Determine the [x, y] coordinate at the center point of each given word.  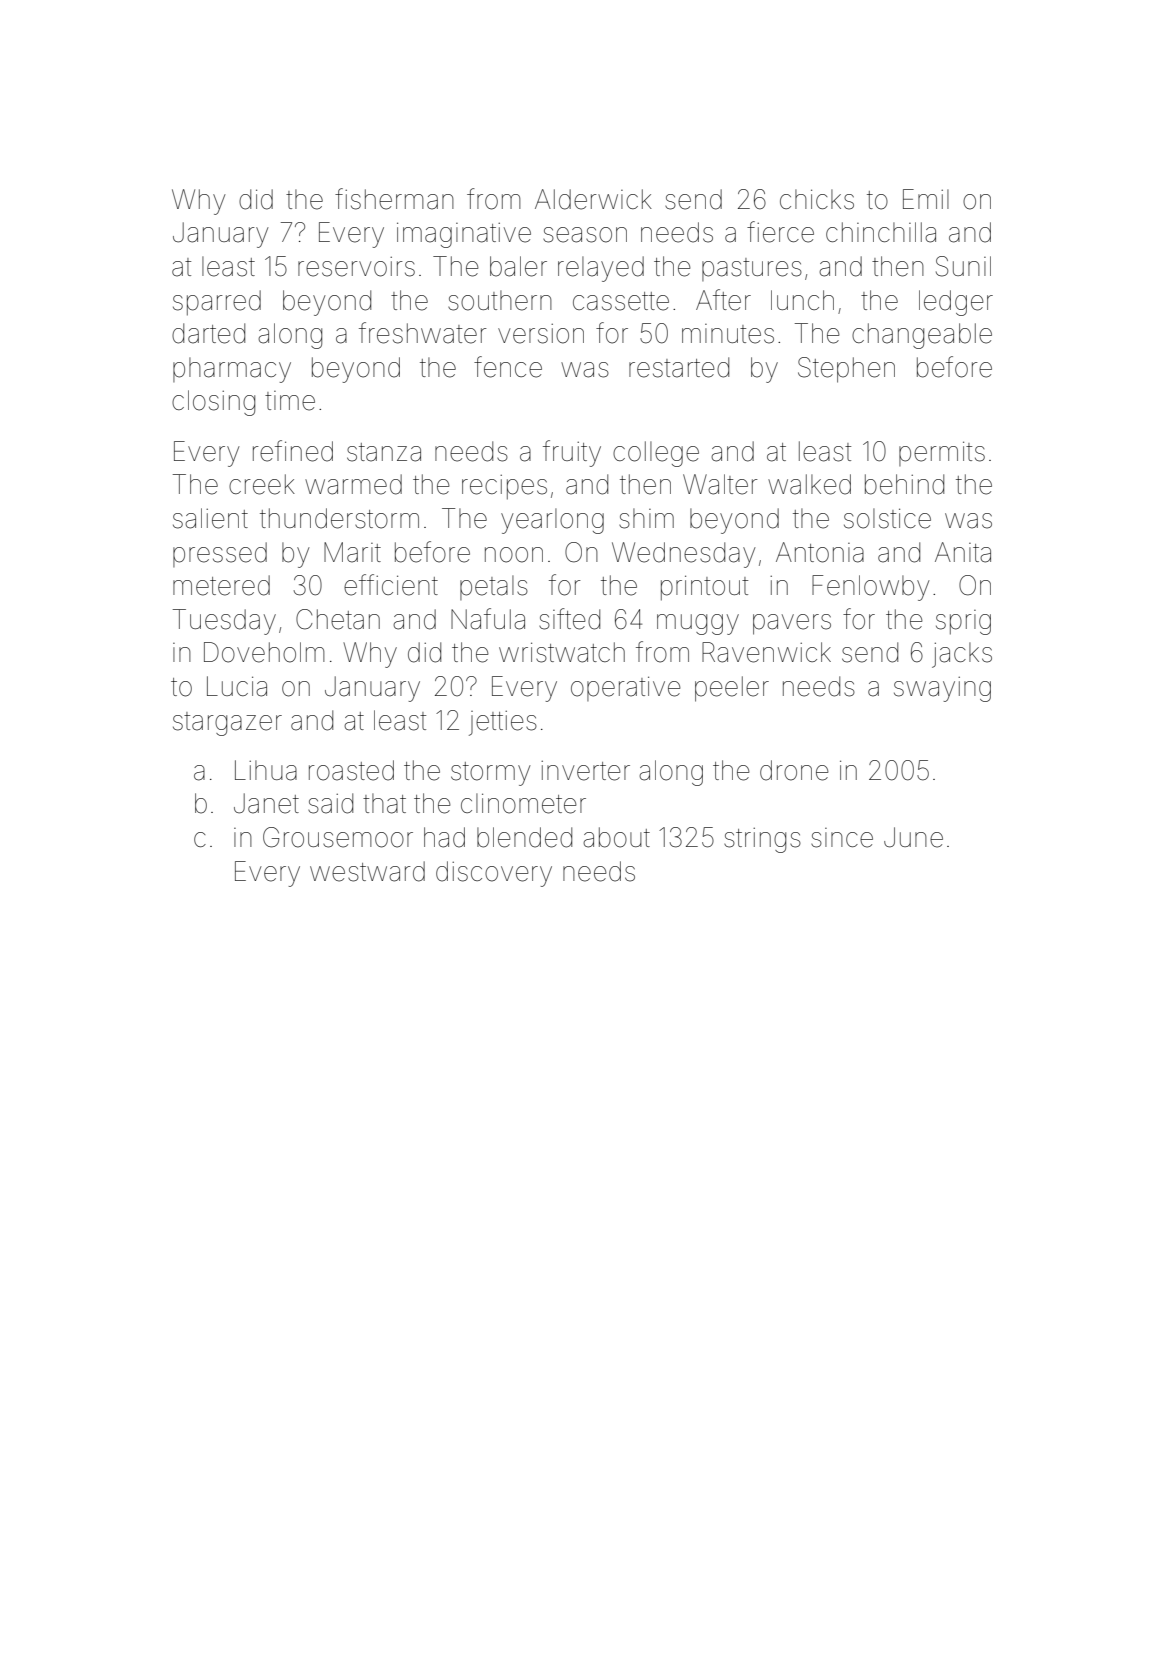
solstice [887, 518]
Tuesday [224, 622]
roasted [351, 770]
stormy [491, 774]
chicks [817, 199]
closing [213, 403]
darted [208, 333]
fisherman [394, 199]
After [723, 300]
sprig [963, 622]
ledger [956, 303]
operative [626, 688]
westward [367, 871]
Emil [926, 199]
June [913, 837]
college [656, 454]
